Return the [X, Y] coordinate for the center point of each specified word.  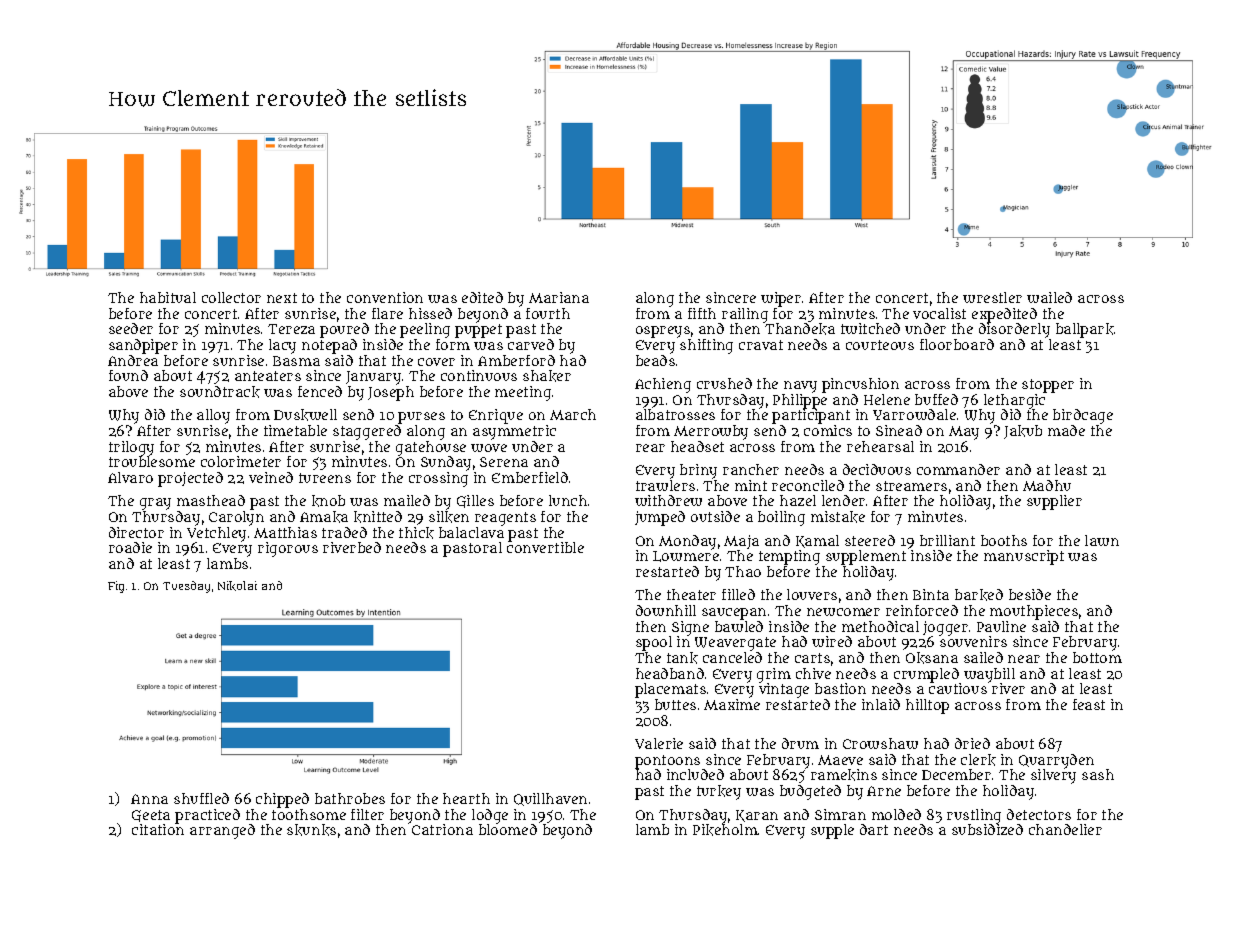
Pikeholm [725, 830]
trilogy [131, 448]
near [1024, 659]
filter [367, 814]
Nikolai [237, 586]
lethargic [1014, 401]
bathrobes [350, 798]
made [1066, 430]
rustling [974, 816]
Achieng [663, 385]
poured [344, 330]
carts [812, 658]
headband [670, 673]
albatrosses [675, 414]
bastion [840, 688]
